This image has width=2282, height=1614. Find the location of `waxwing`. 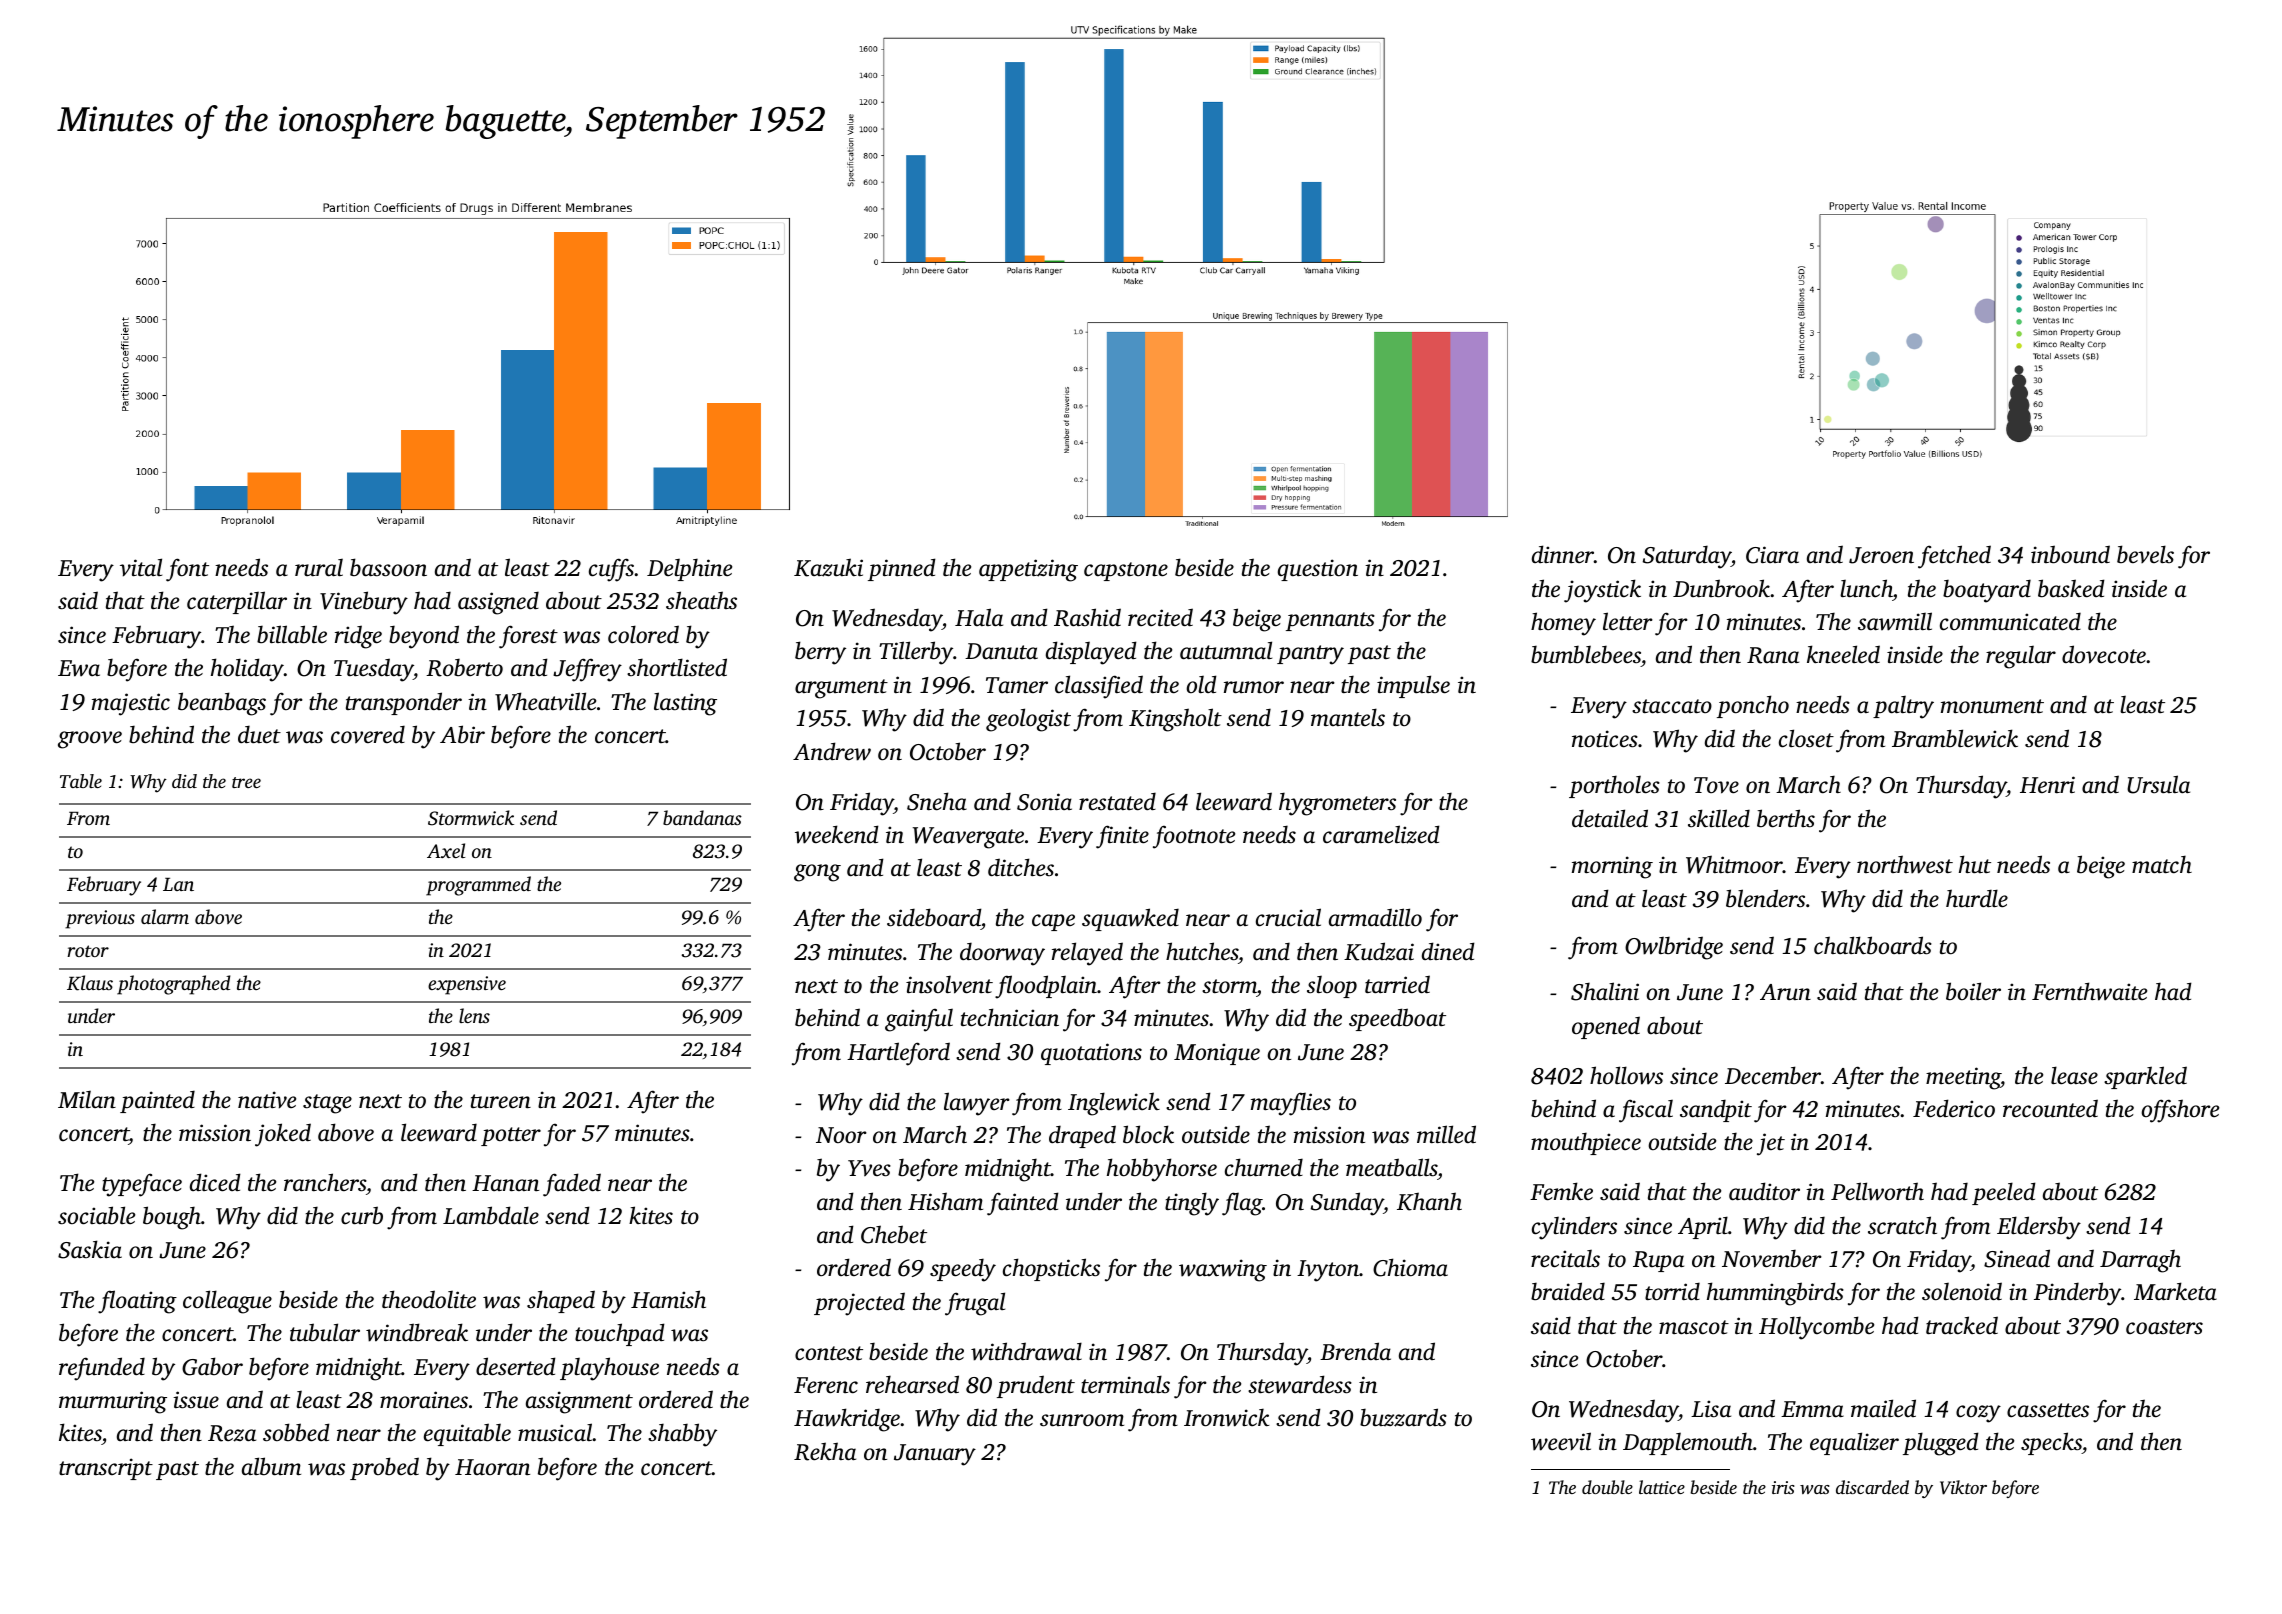

waxwing is located at coordinates (1223, 1270).
